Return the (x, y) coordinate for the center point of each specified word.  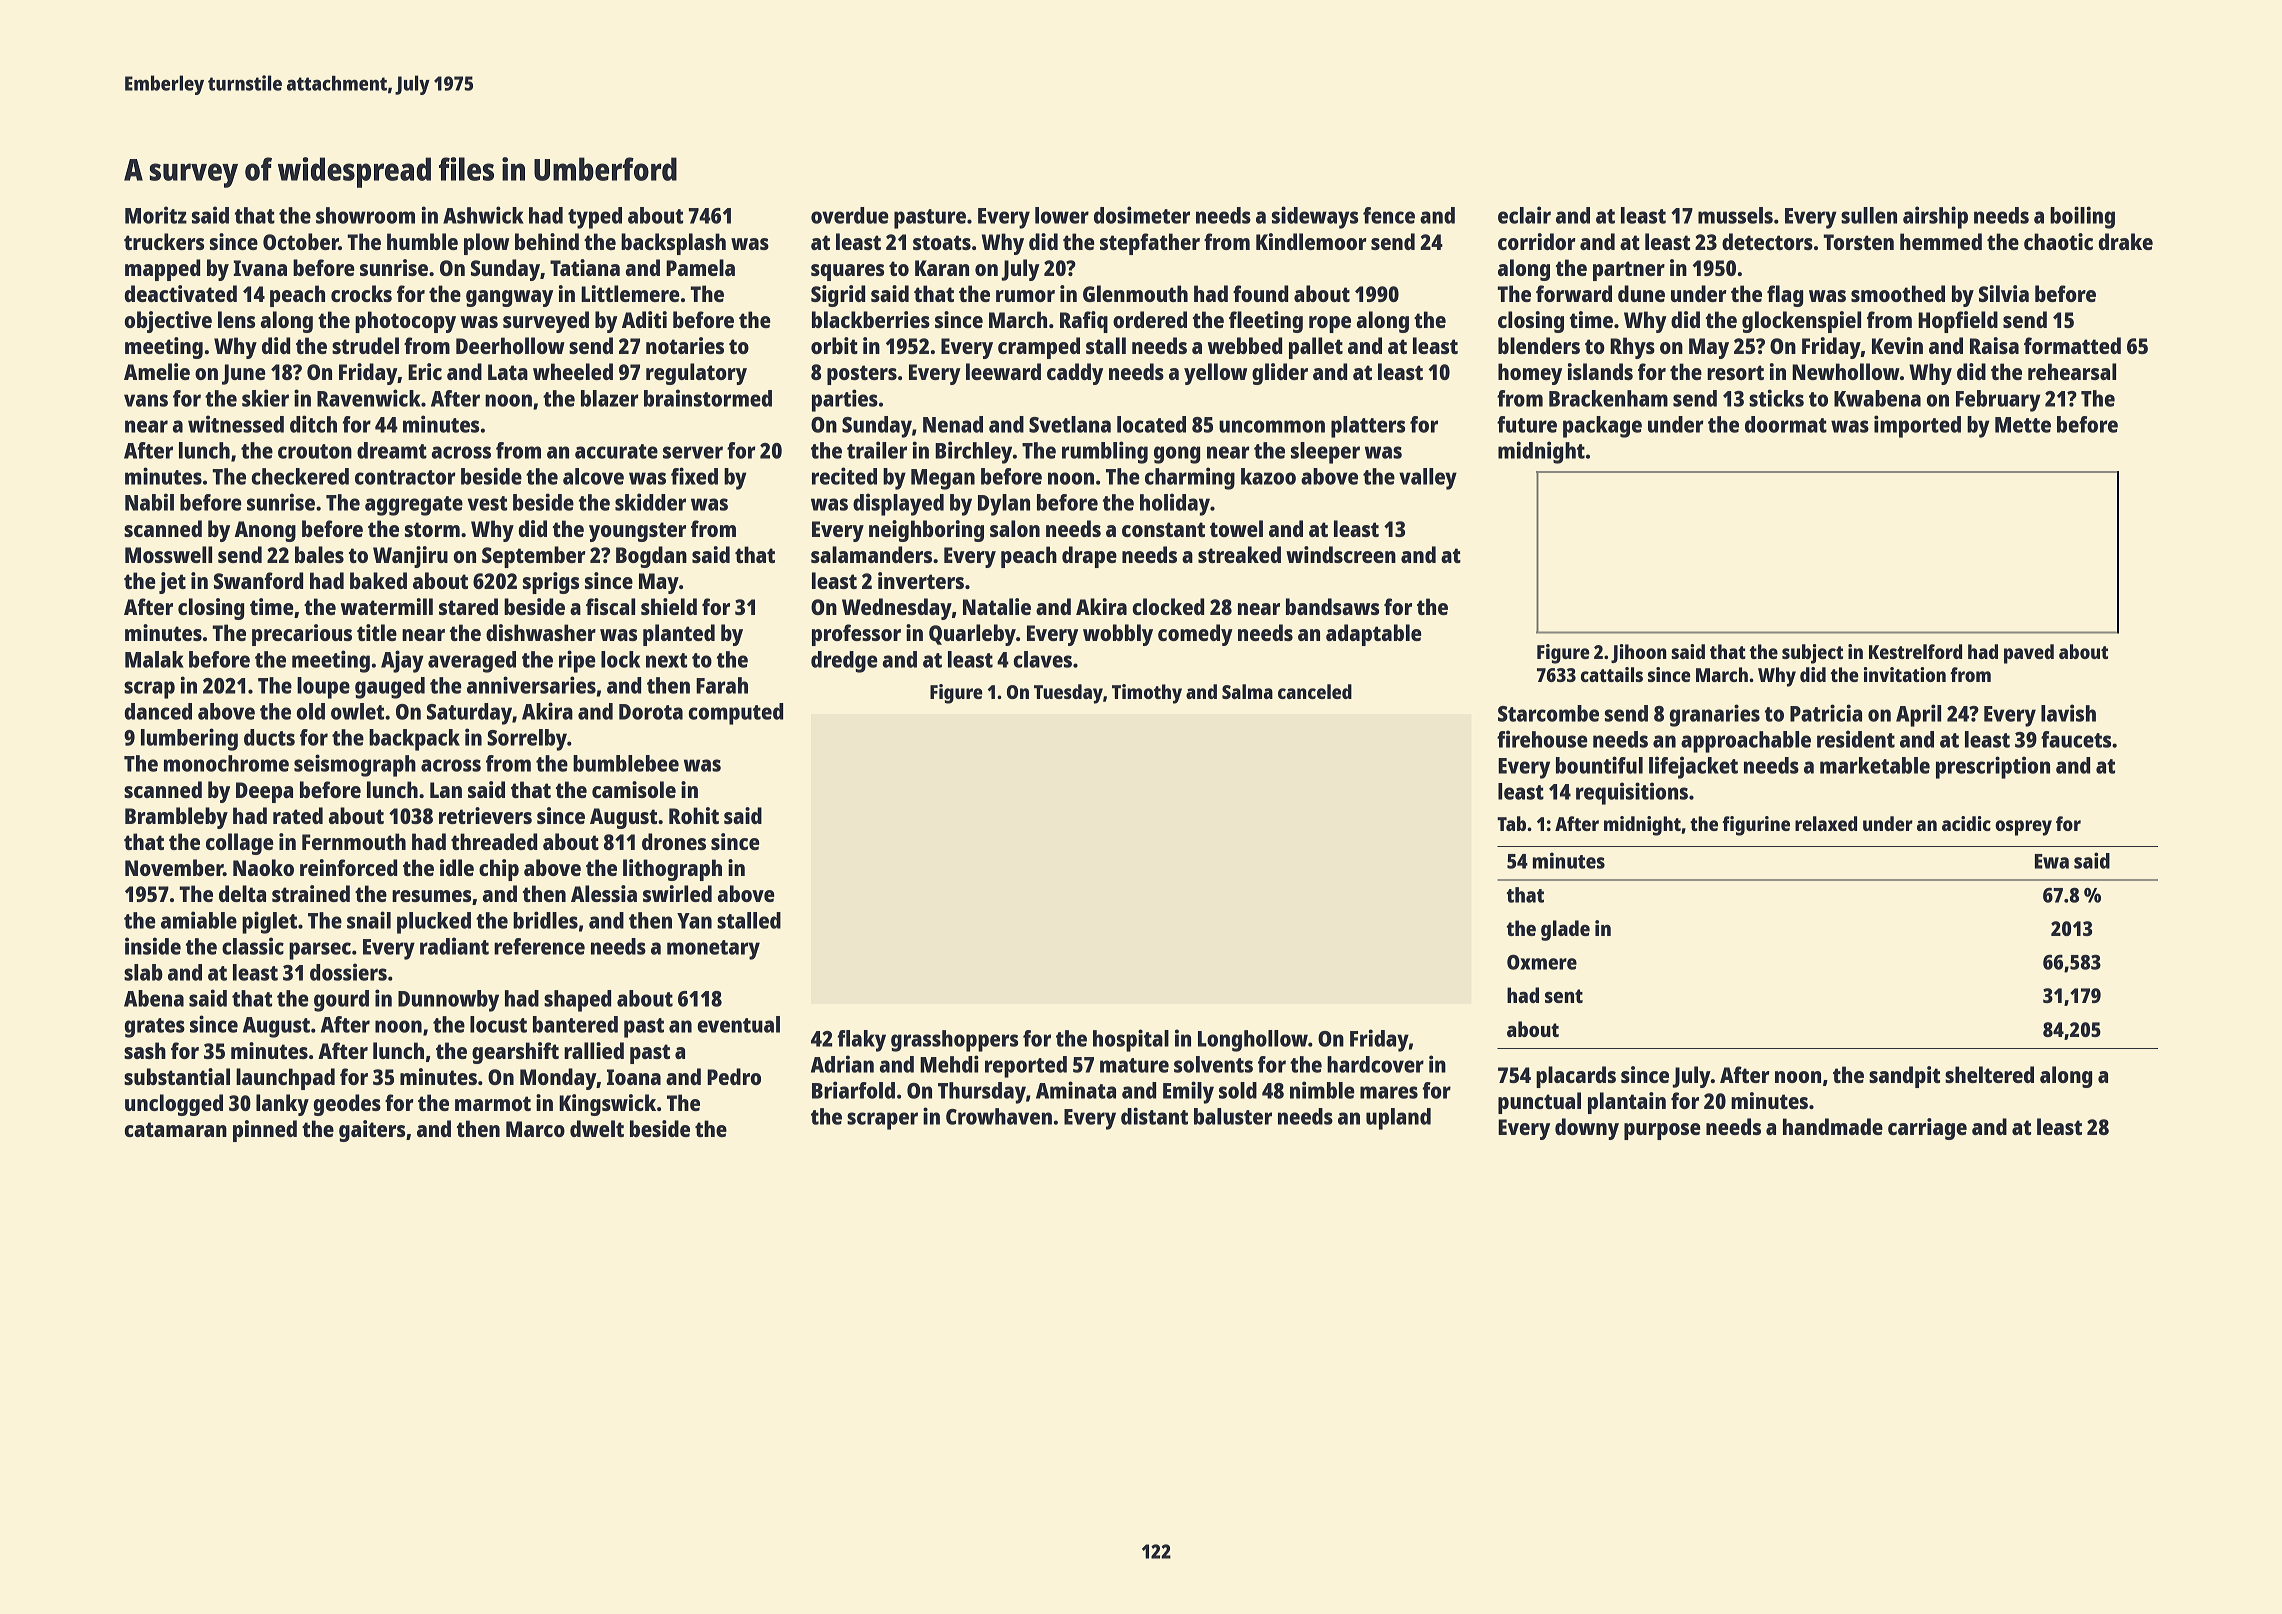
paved (2029, 654)
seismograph (355, 765)
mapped (162, 270)
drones (674, 841)
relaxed (1826, 823)
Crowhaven (999, 1116)
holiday (1175, 504)
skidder (650, 502)
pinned (265, 1131)
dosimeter (1142, 215)
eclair (1524, 215)
